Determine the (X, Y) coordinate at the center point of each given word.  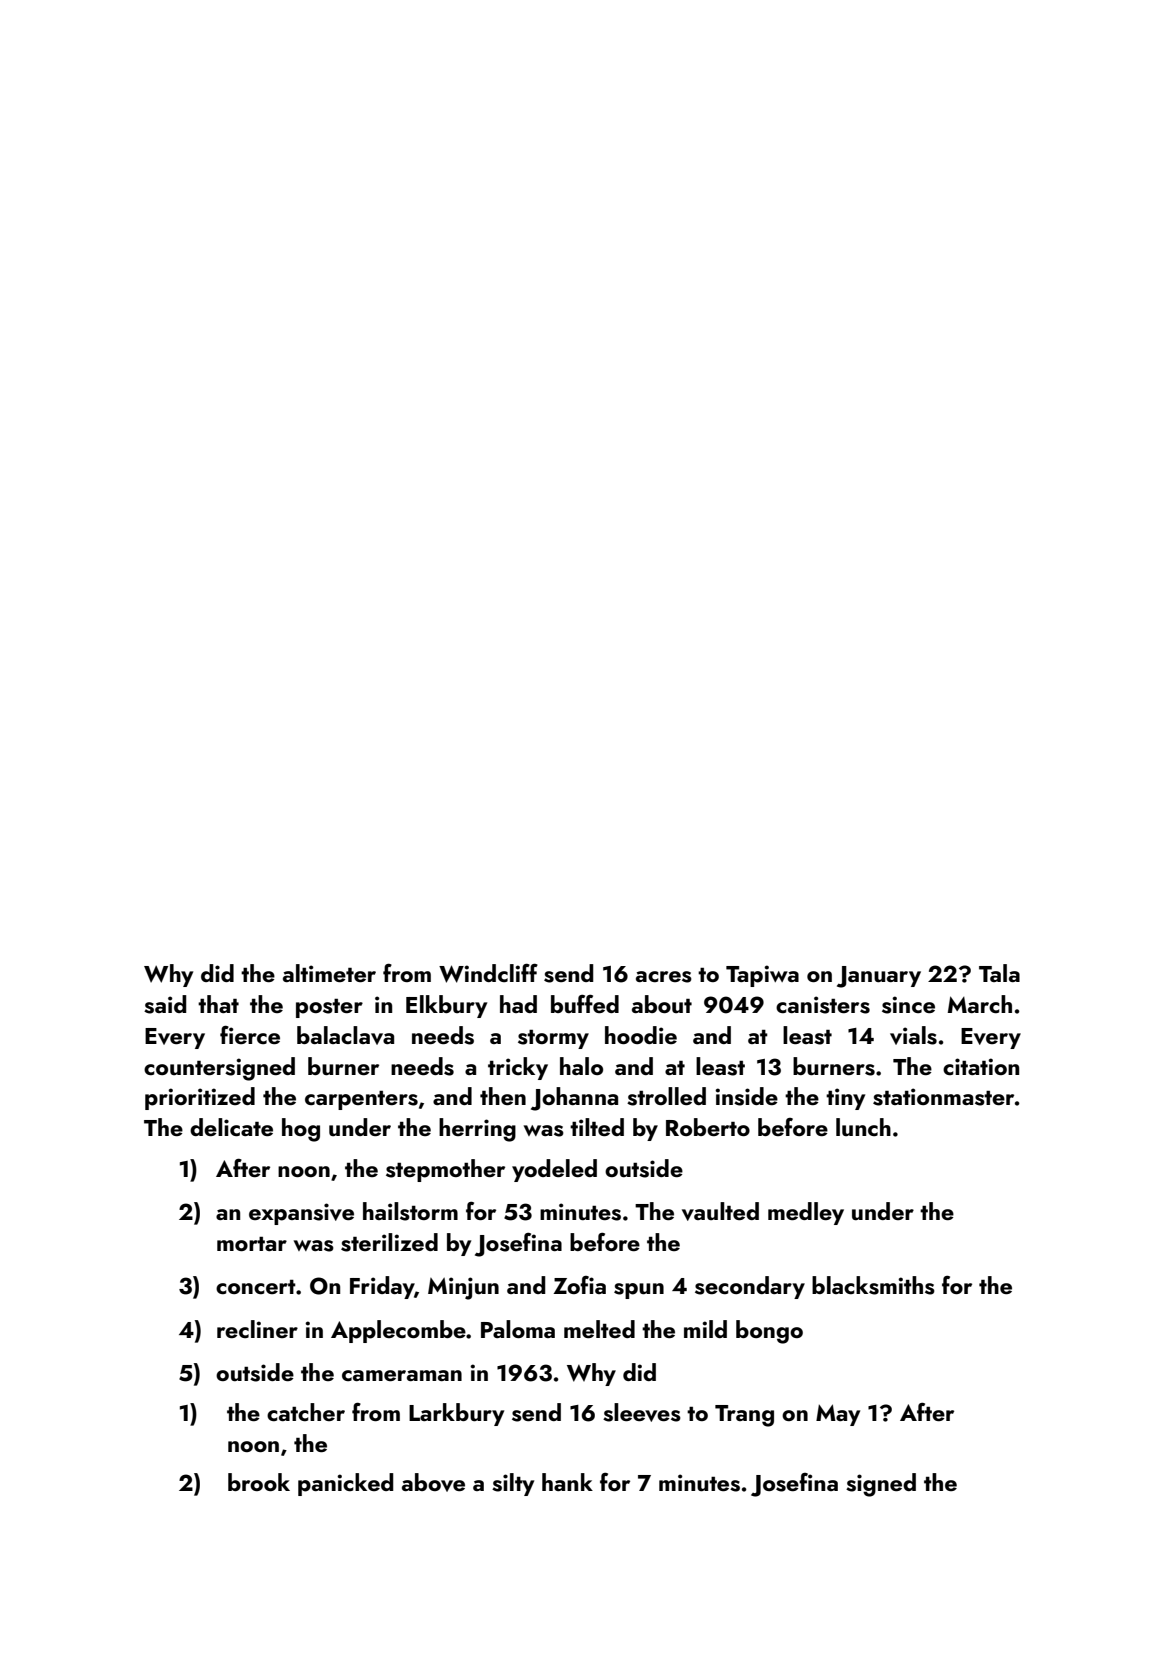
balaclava (345, 1035)
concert (256, 1287)
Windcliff (488, 973)
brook (259, 1482)
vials (913, 1035)
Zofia (579, 1285)
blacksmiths (873, 1285)
